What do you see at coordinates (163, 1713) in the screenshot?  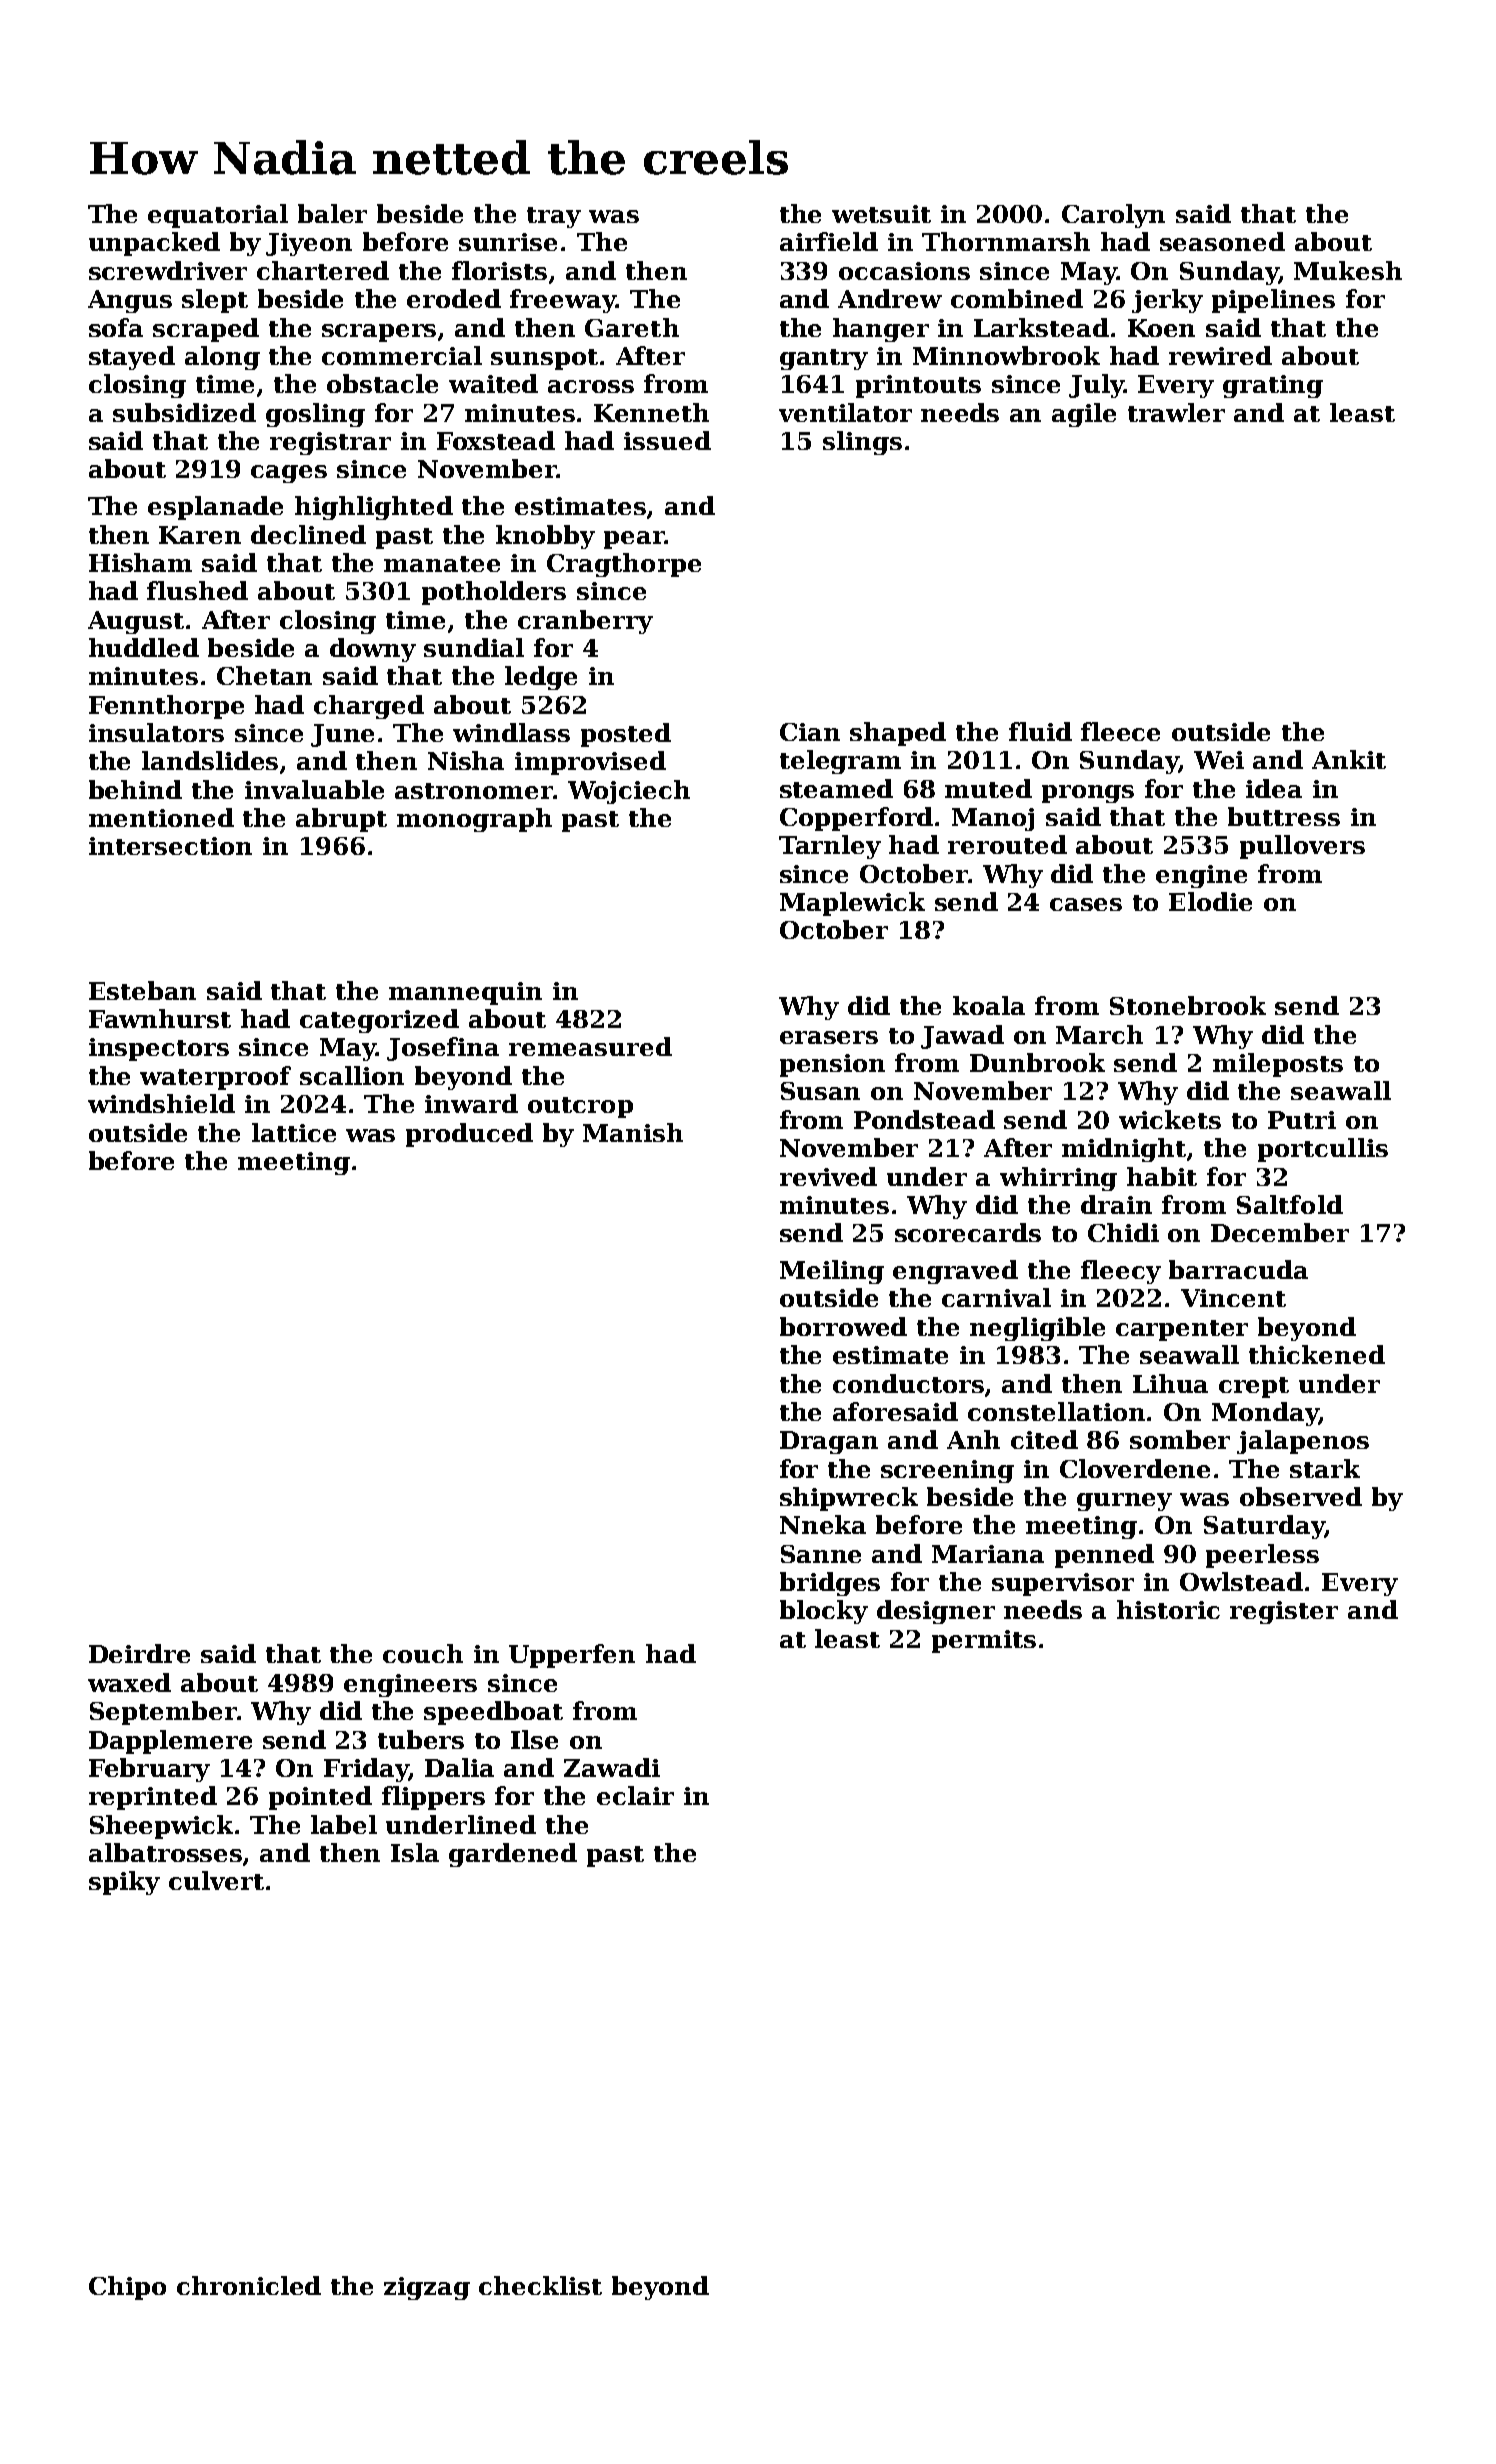 I see `September` at bounding box center [163, 1713].
